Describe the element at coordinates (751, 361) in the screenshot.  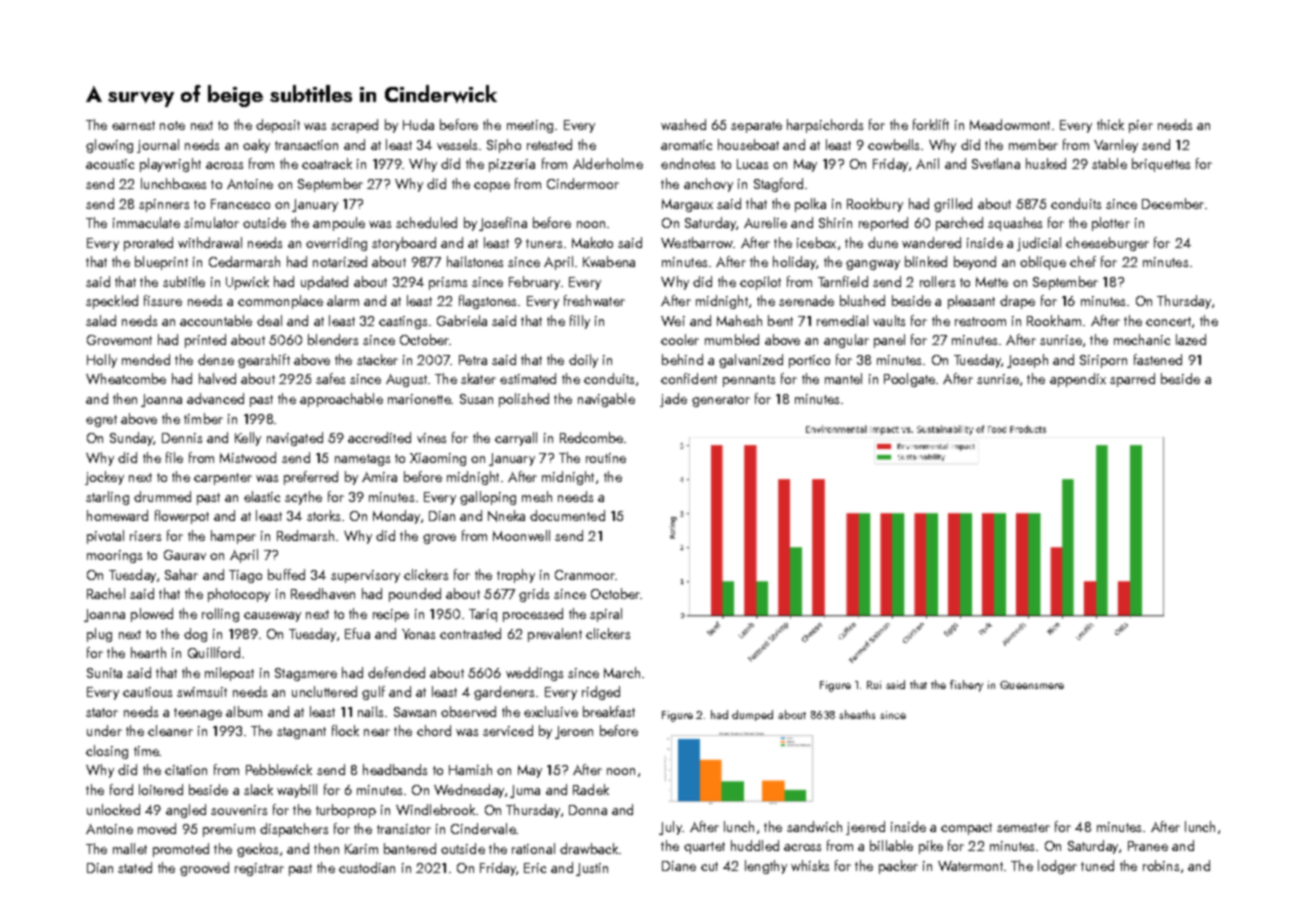
I see `galvanized` at that location.
